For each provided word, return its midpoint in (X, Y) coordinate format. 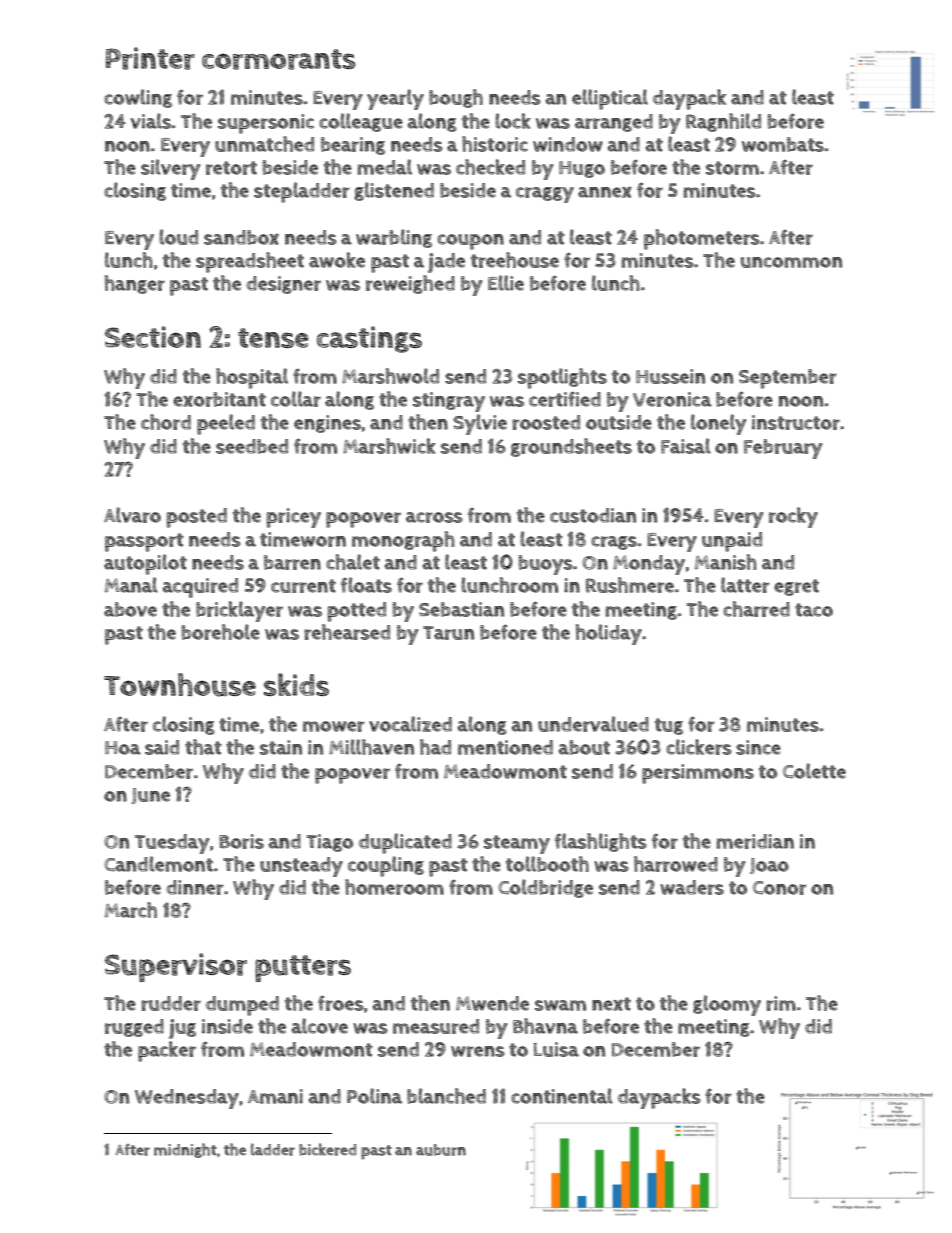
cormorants (279, 59)
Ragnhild (723, 122)
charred (756, 609)
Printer (150, 58)
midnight (185, 1150)
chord (166, 422)
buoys (545, 565)
